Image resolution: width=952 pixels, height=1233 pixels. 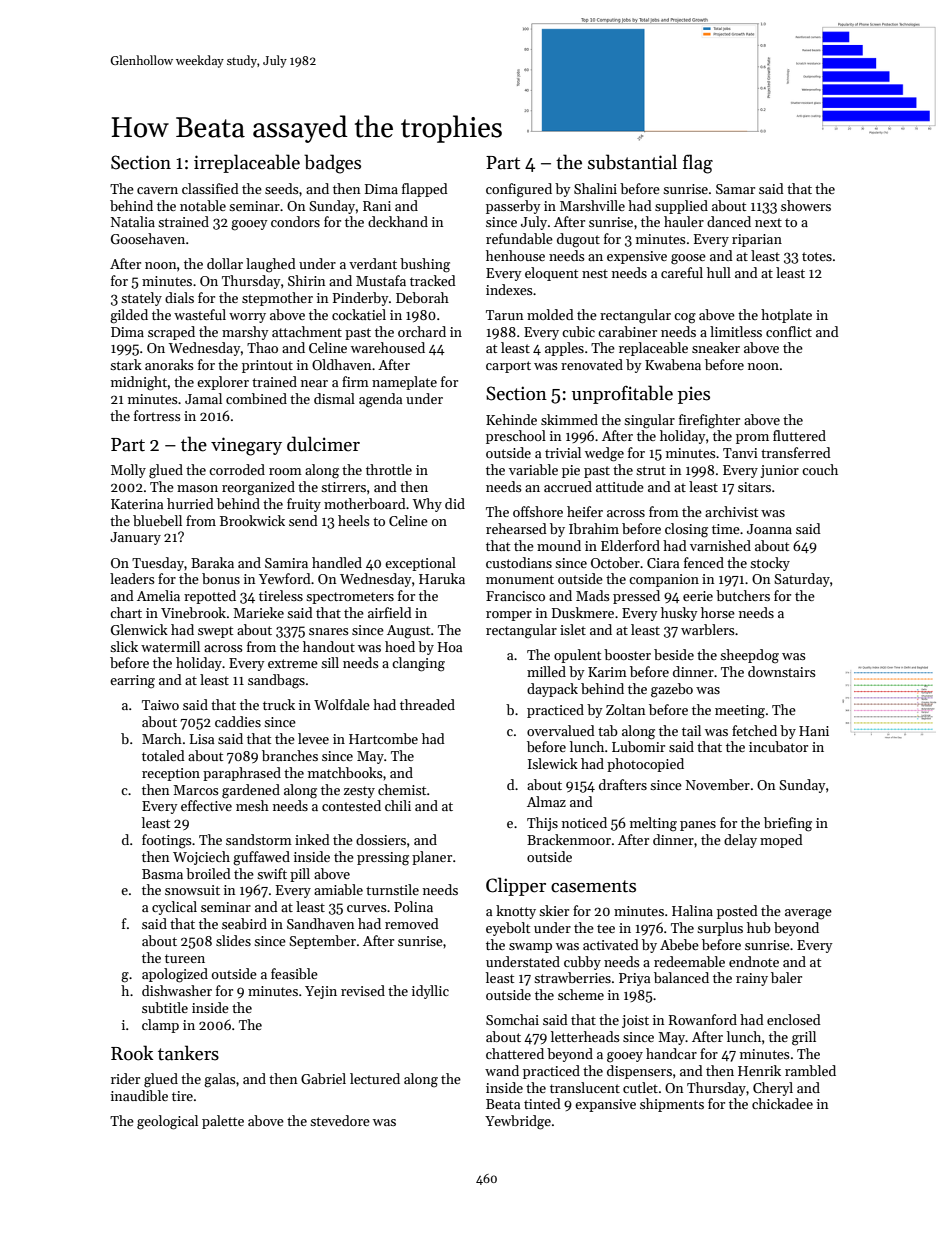 I want to click on Katerina, so click(x=137, y=504).
